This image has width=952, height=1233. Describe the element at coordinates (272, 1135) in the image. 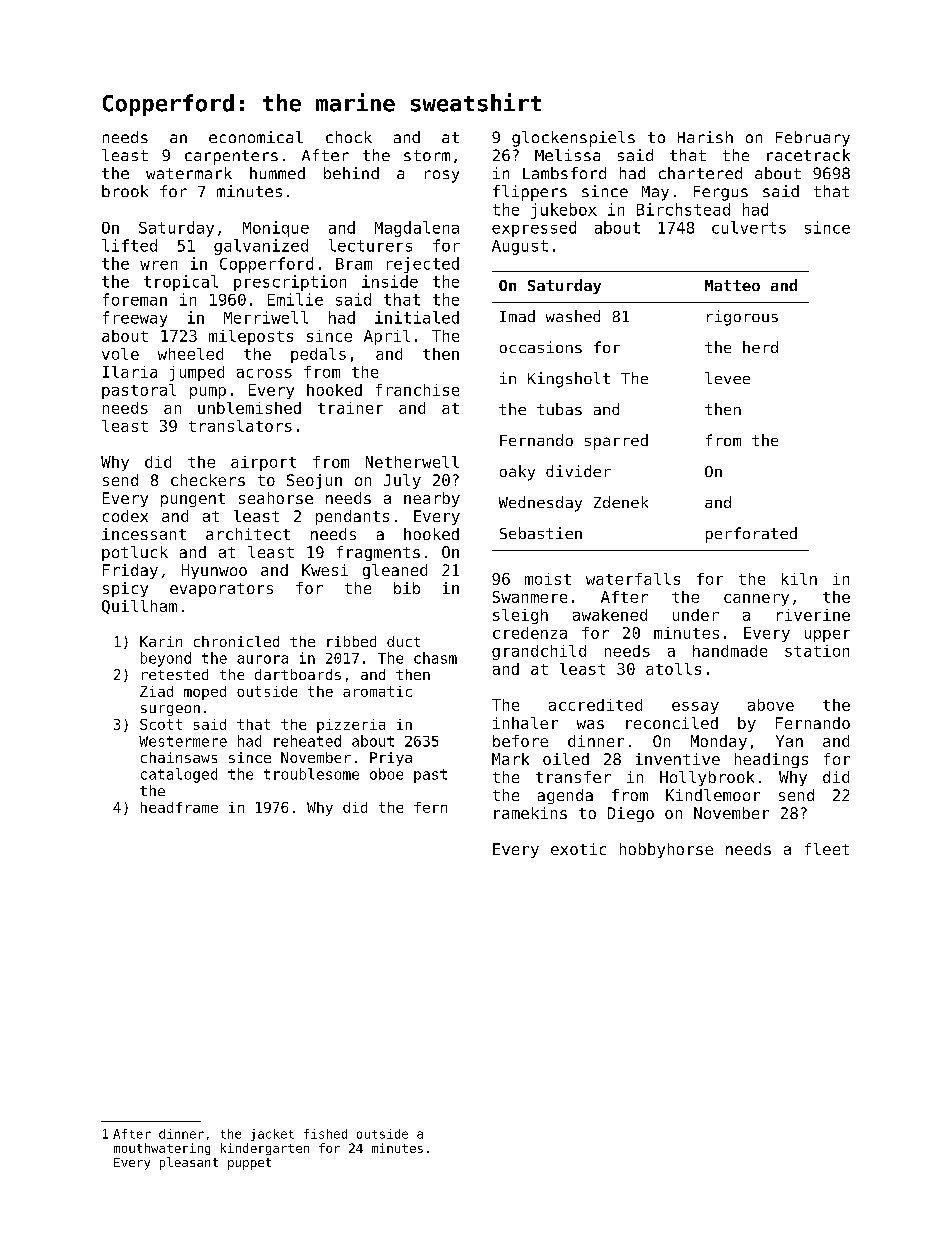

I see `jacket` at that location.
